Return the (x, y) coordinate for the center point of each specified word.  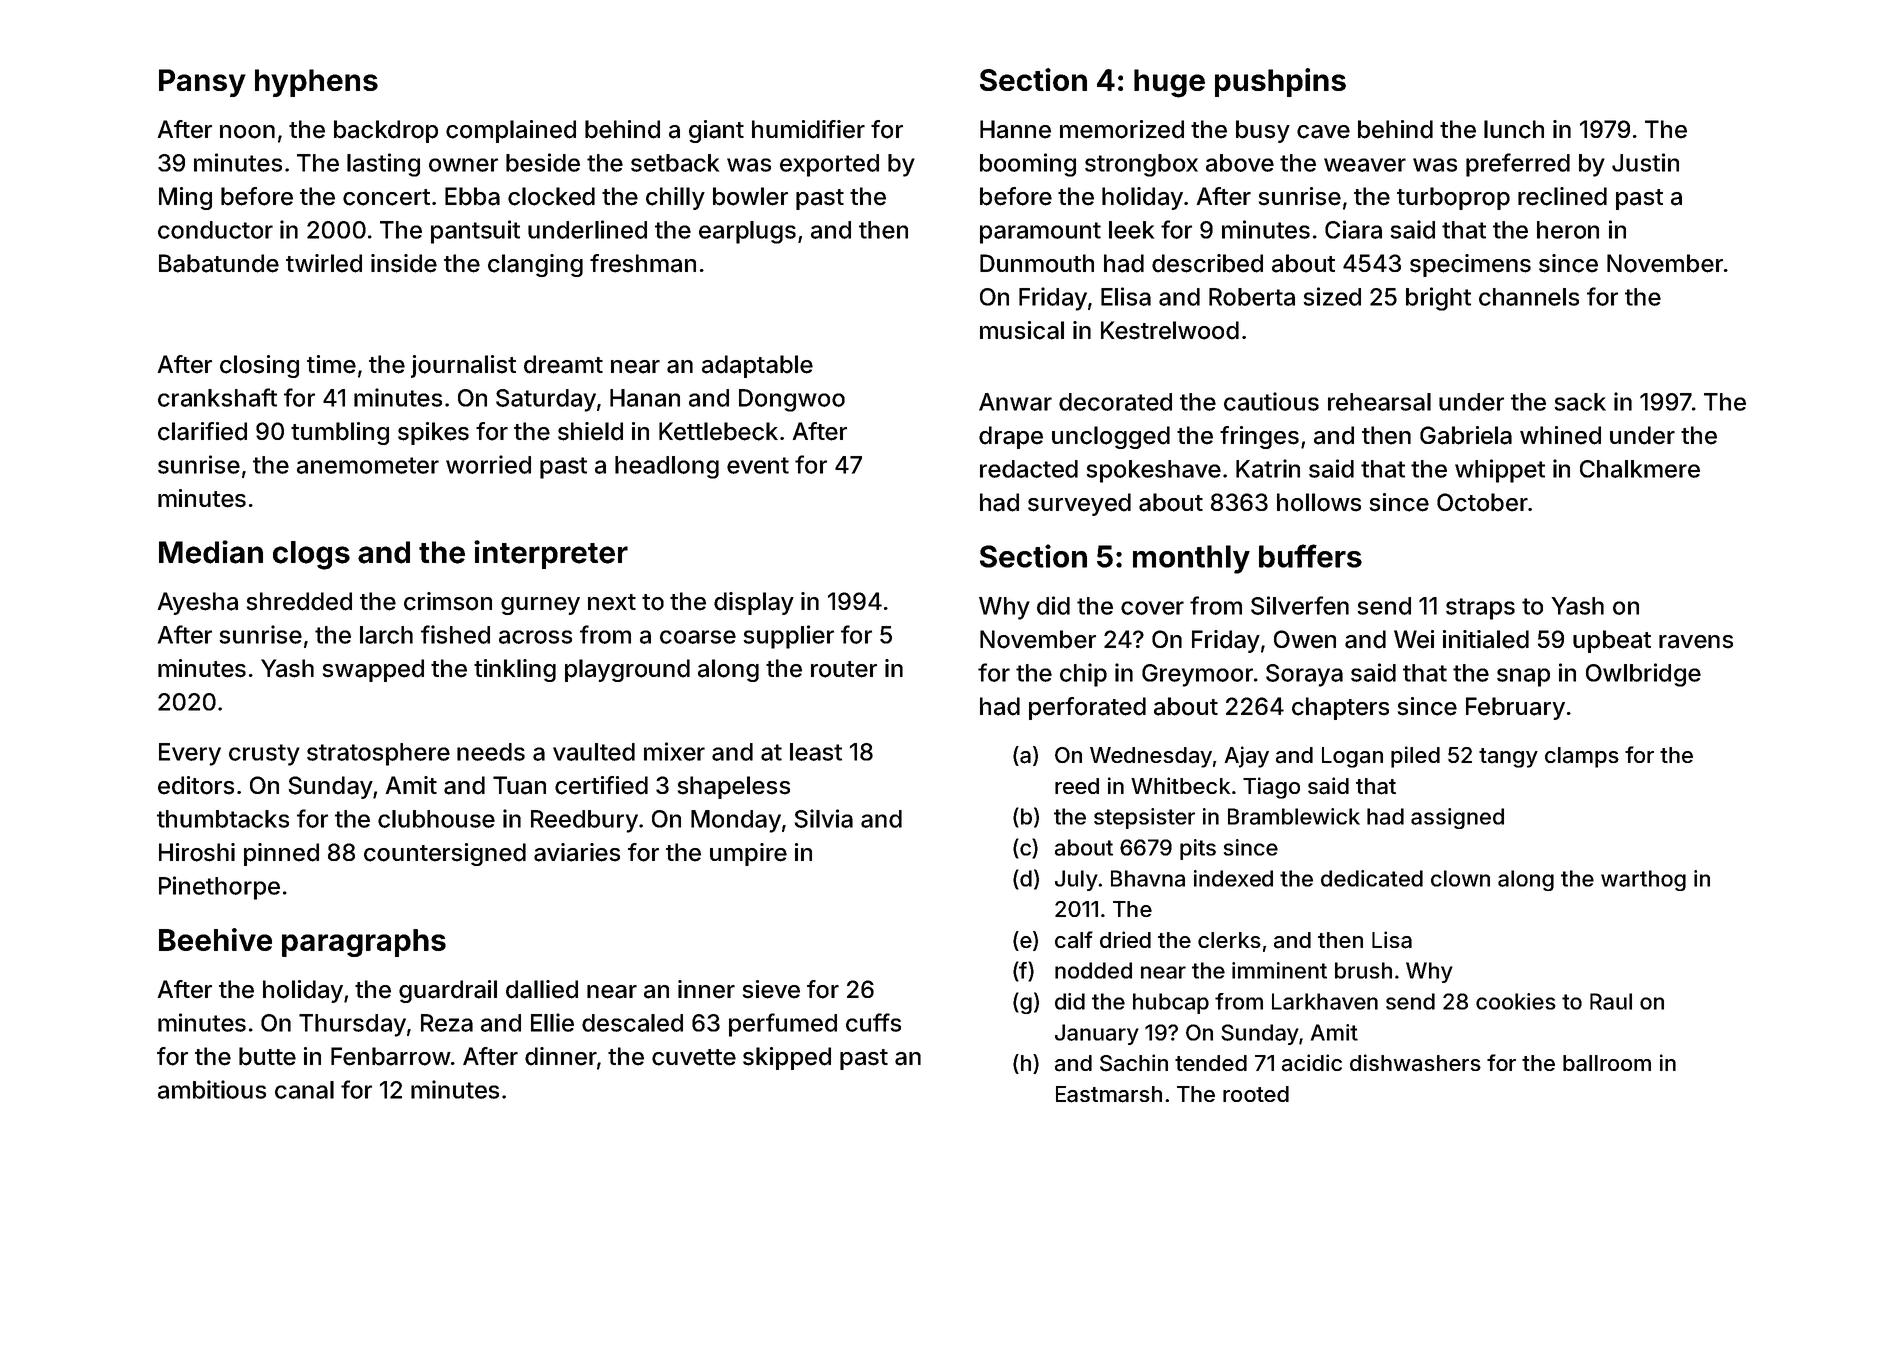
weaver (1365, 165)
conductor (215, 230)
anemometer (368, 465)
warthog (1643, 880)
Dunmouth (1037, 263)
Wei (1414, 639)
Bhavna (1148, 878)
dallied (542, 989)
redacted (1029, 469)
